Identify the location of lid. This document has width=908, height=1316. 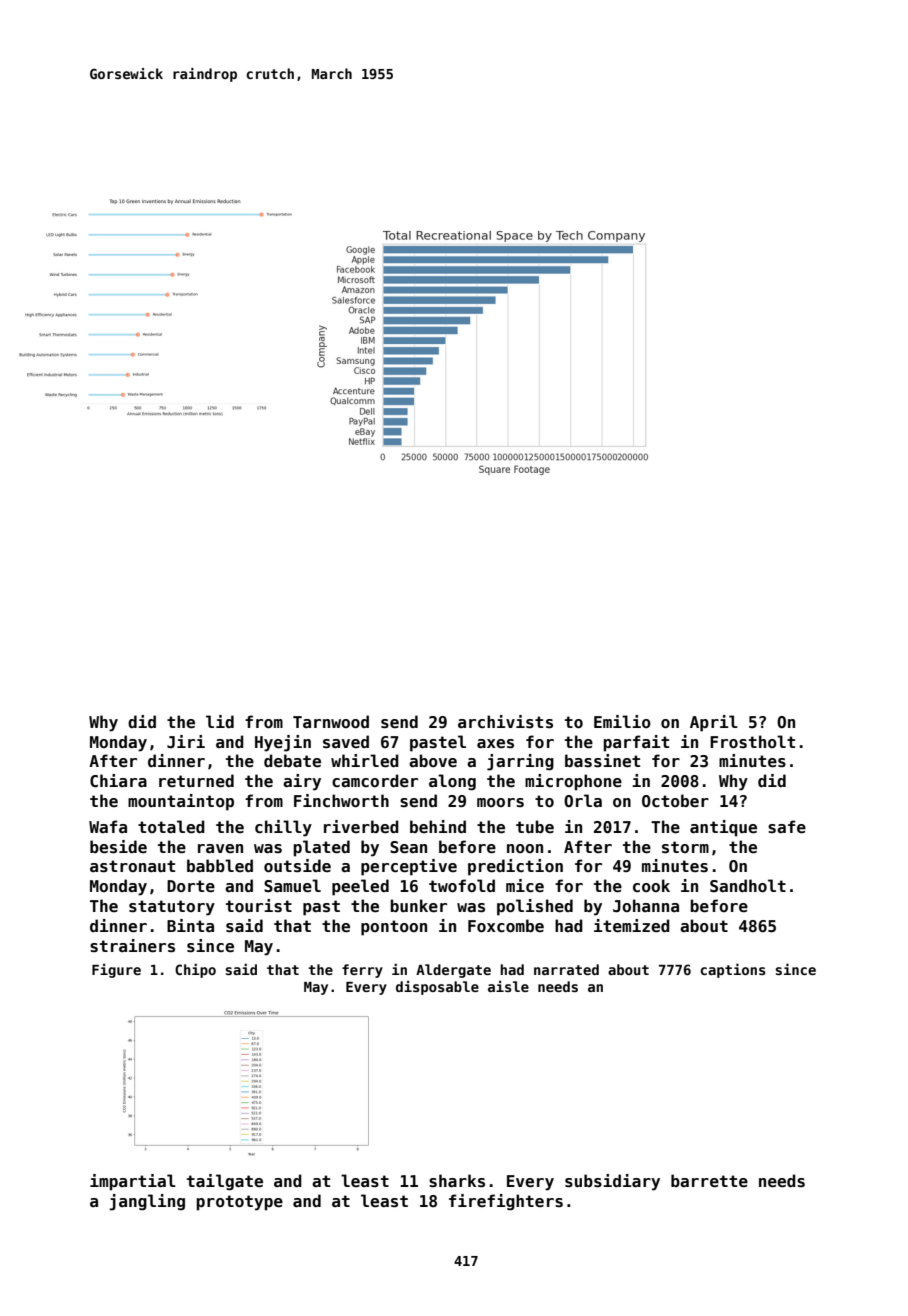
(220, 721).
